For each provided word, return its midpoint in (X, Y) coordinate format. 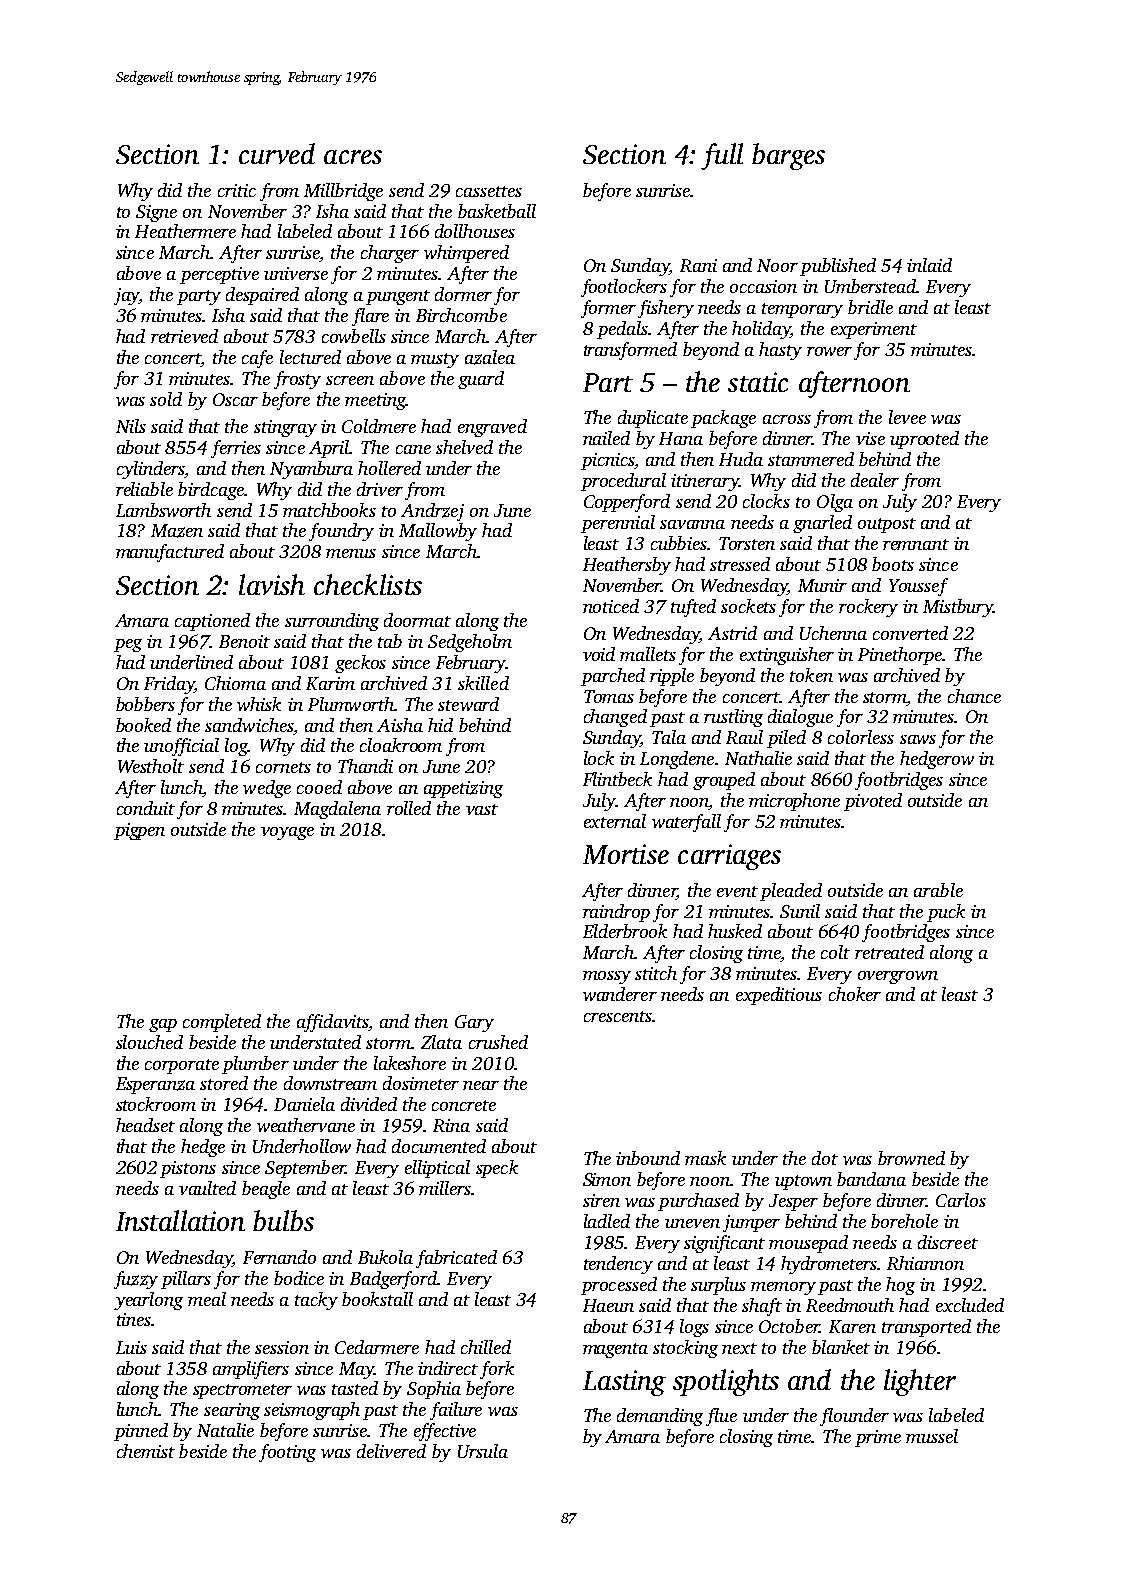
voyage (287, 833)
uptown (803, 1182)
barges (788, 156)
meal (207, 1299)
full (722, 156)
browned (911, 1158)
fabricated (456, 1259)
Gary (474, 1023)
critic (237, 190)
